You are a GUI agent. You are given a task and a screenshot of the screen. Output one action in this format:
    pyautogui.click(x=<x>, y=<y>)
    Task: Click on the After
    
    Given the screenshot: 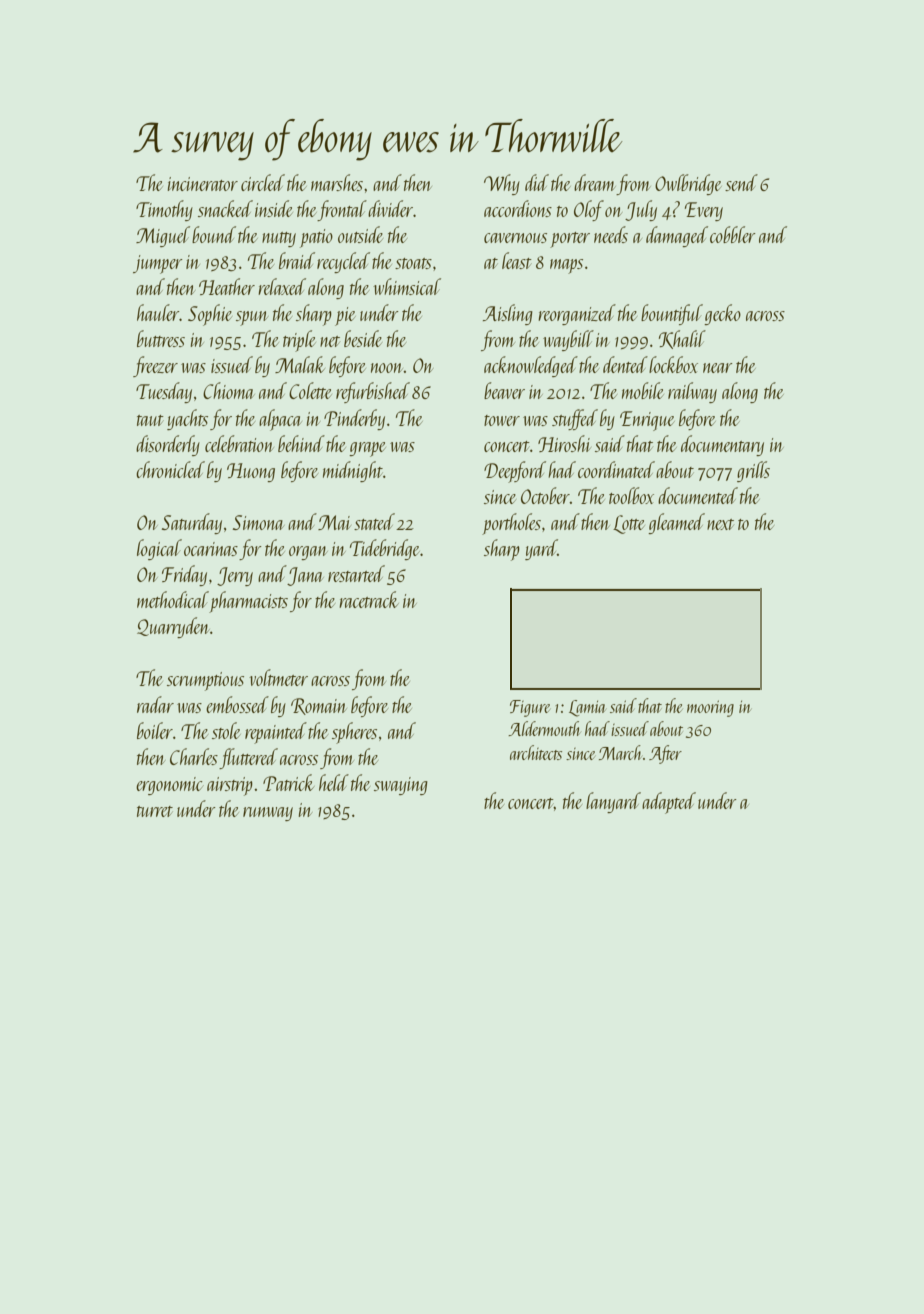 What is the action you would take?
    pyautogui.click(x=665, y=754)
